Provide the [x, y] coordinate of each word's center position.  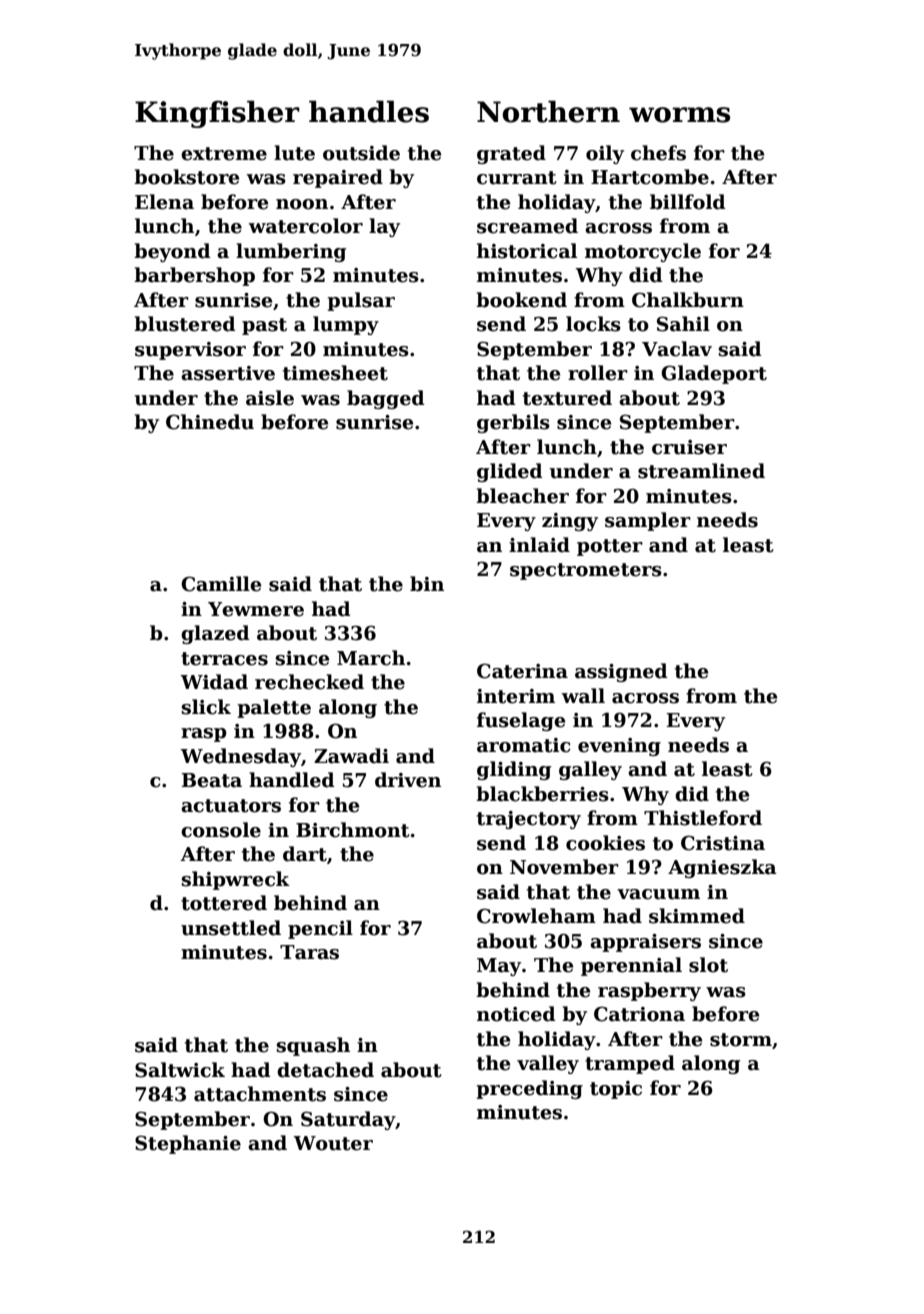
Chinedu [210, 422]
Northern [548, 111]
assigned [621, 672]
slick [206, 707]
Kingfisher [217, 114]
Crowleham [536, 916]
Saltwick [180, 1070]
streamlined [701, 471]
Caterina [522, 671]
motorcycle [643, 252]
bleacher [522, 496]
